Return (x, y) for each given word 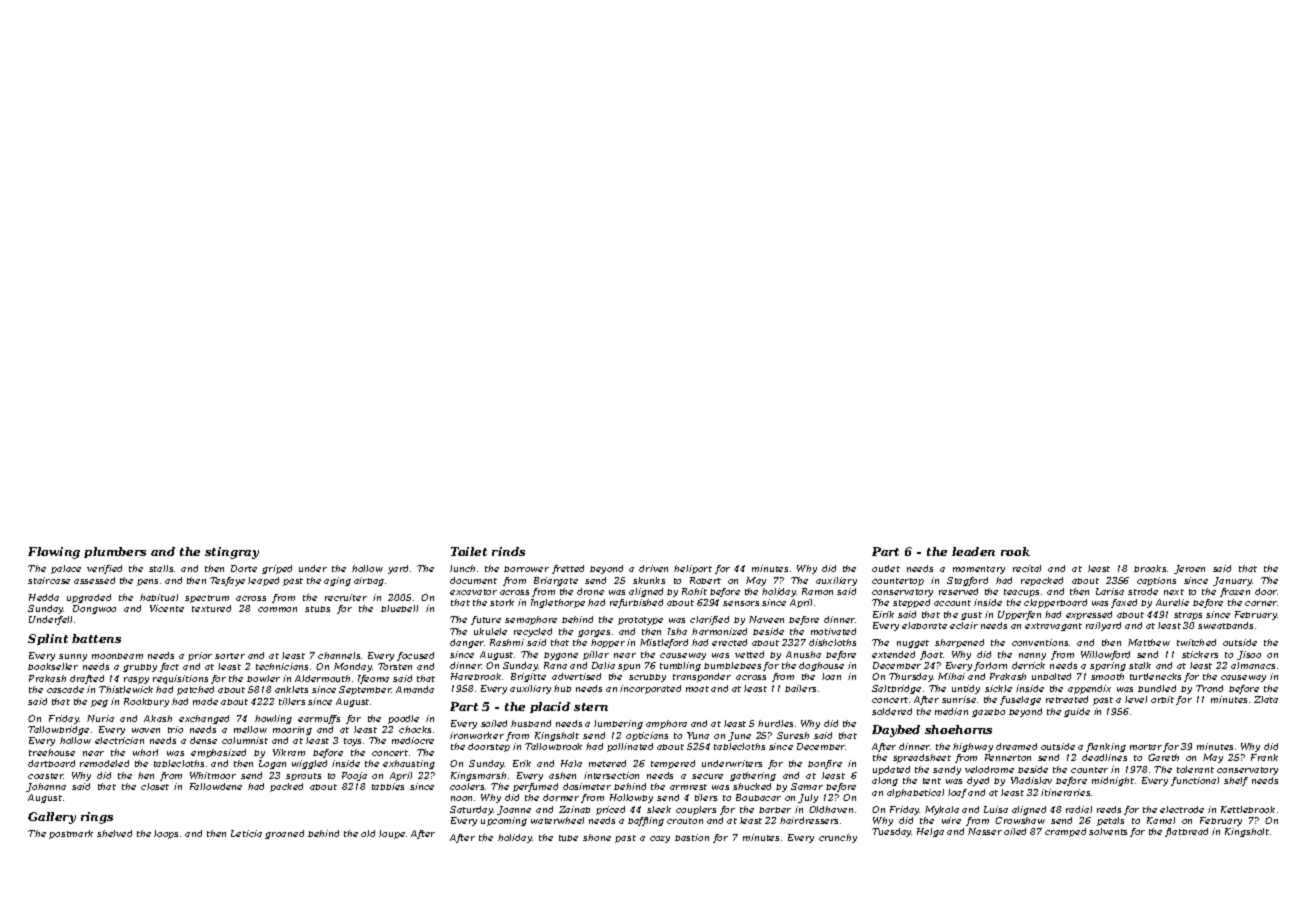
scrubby (647, 678)
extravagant (1053, 627)
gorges (594, 633)
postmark (71, 834)
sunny (73, 657)
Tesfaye (227, 581)
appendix (1089, 689)
